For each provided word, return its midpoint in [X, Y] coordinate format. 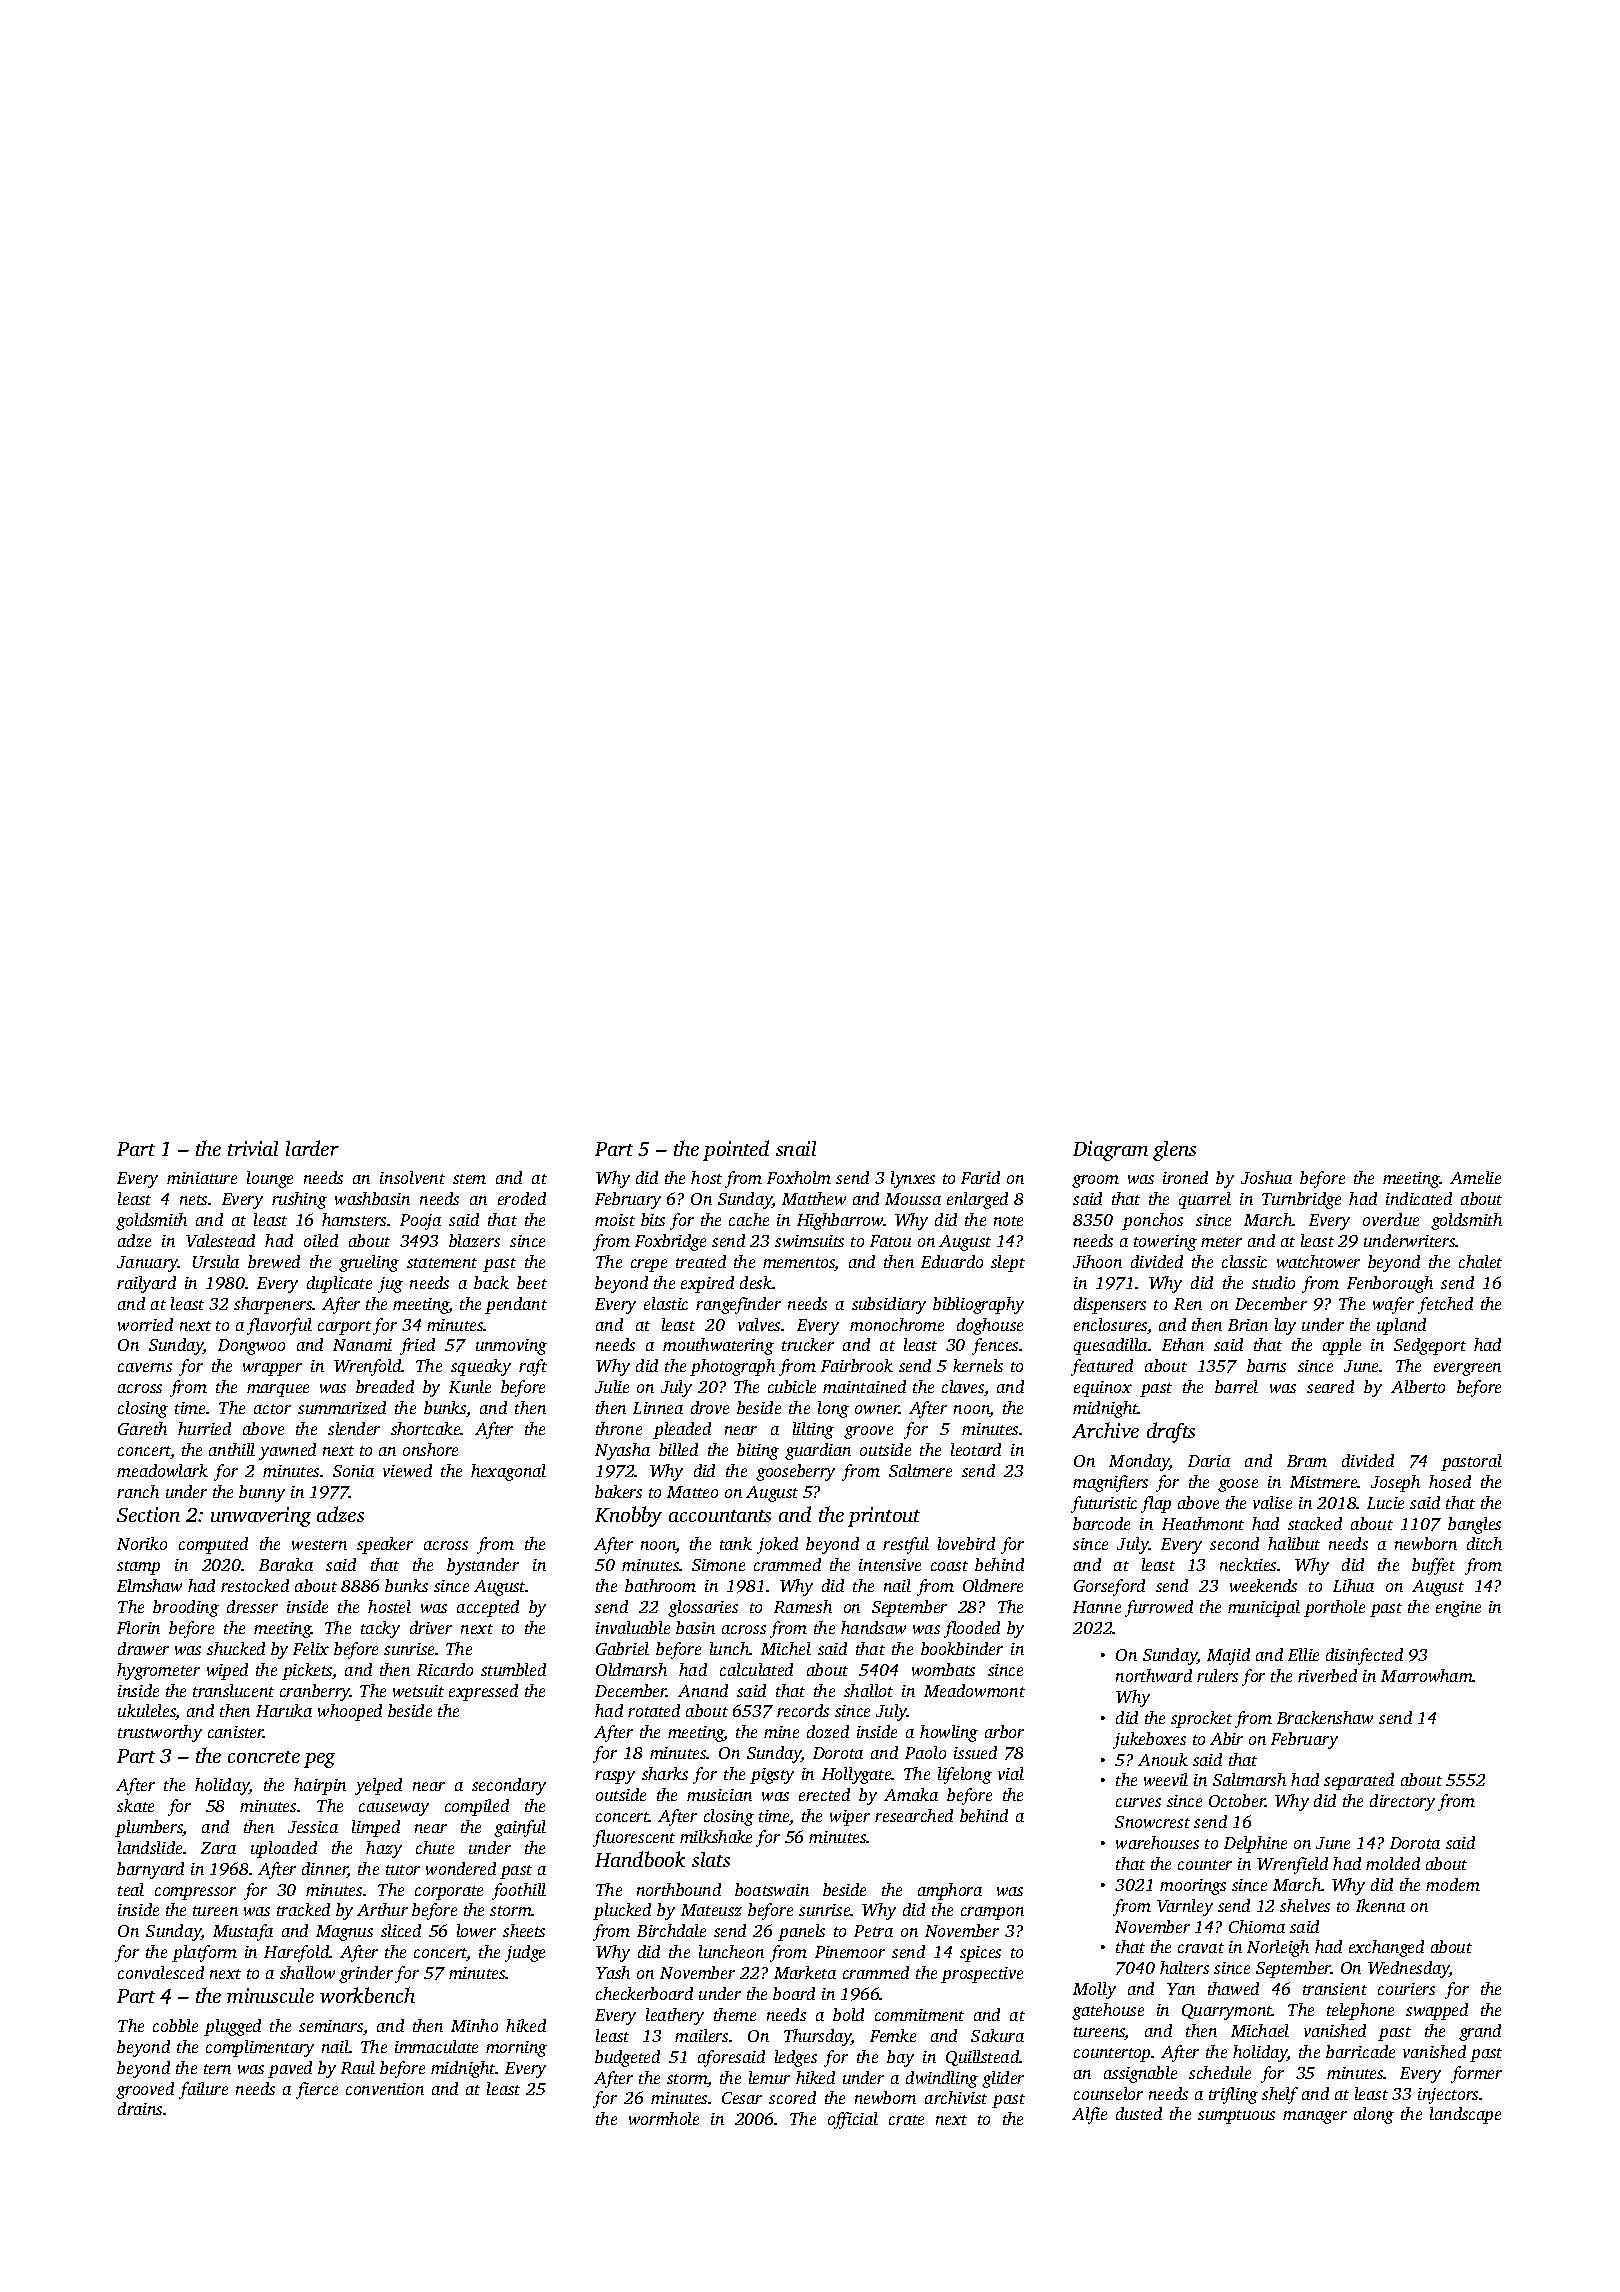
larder [312, 1148]
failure [203, 2090]
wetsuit [418, 1691]
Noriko [142, 1543]
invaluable [633, 1627]
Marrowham [1427, 1675]
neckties [1248, 1564]
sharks [665, 1773]
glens [1174, 1151]
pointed [736, 1150]
